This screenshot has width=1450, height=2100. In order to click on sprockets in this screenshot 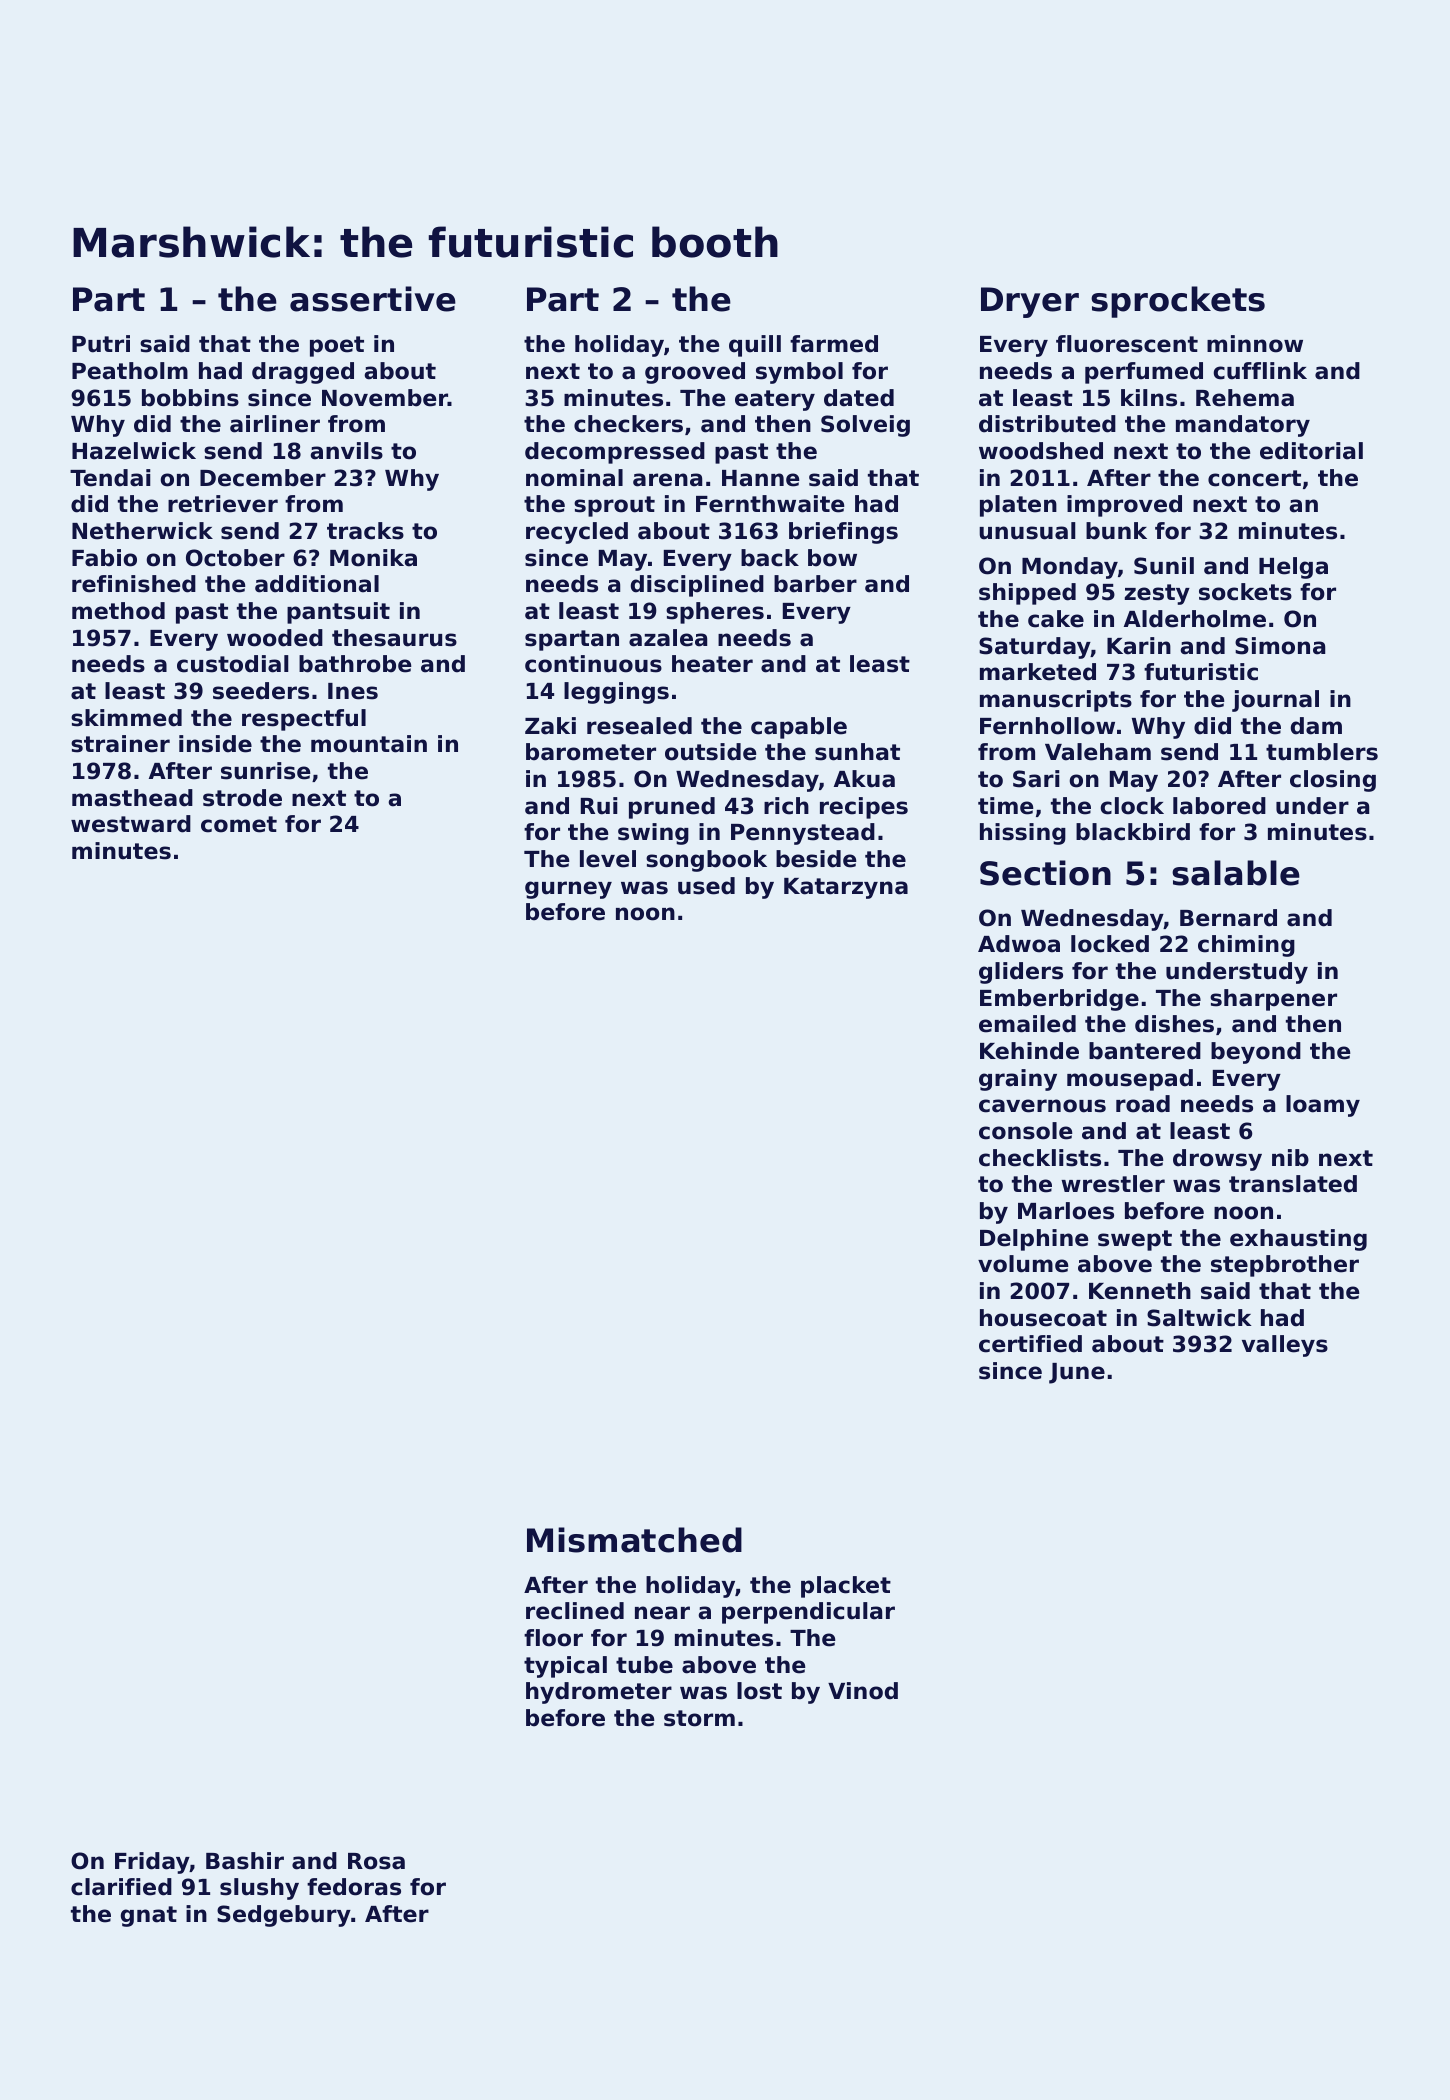, I will do `click(1178, 302)`.
